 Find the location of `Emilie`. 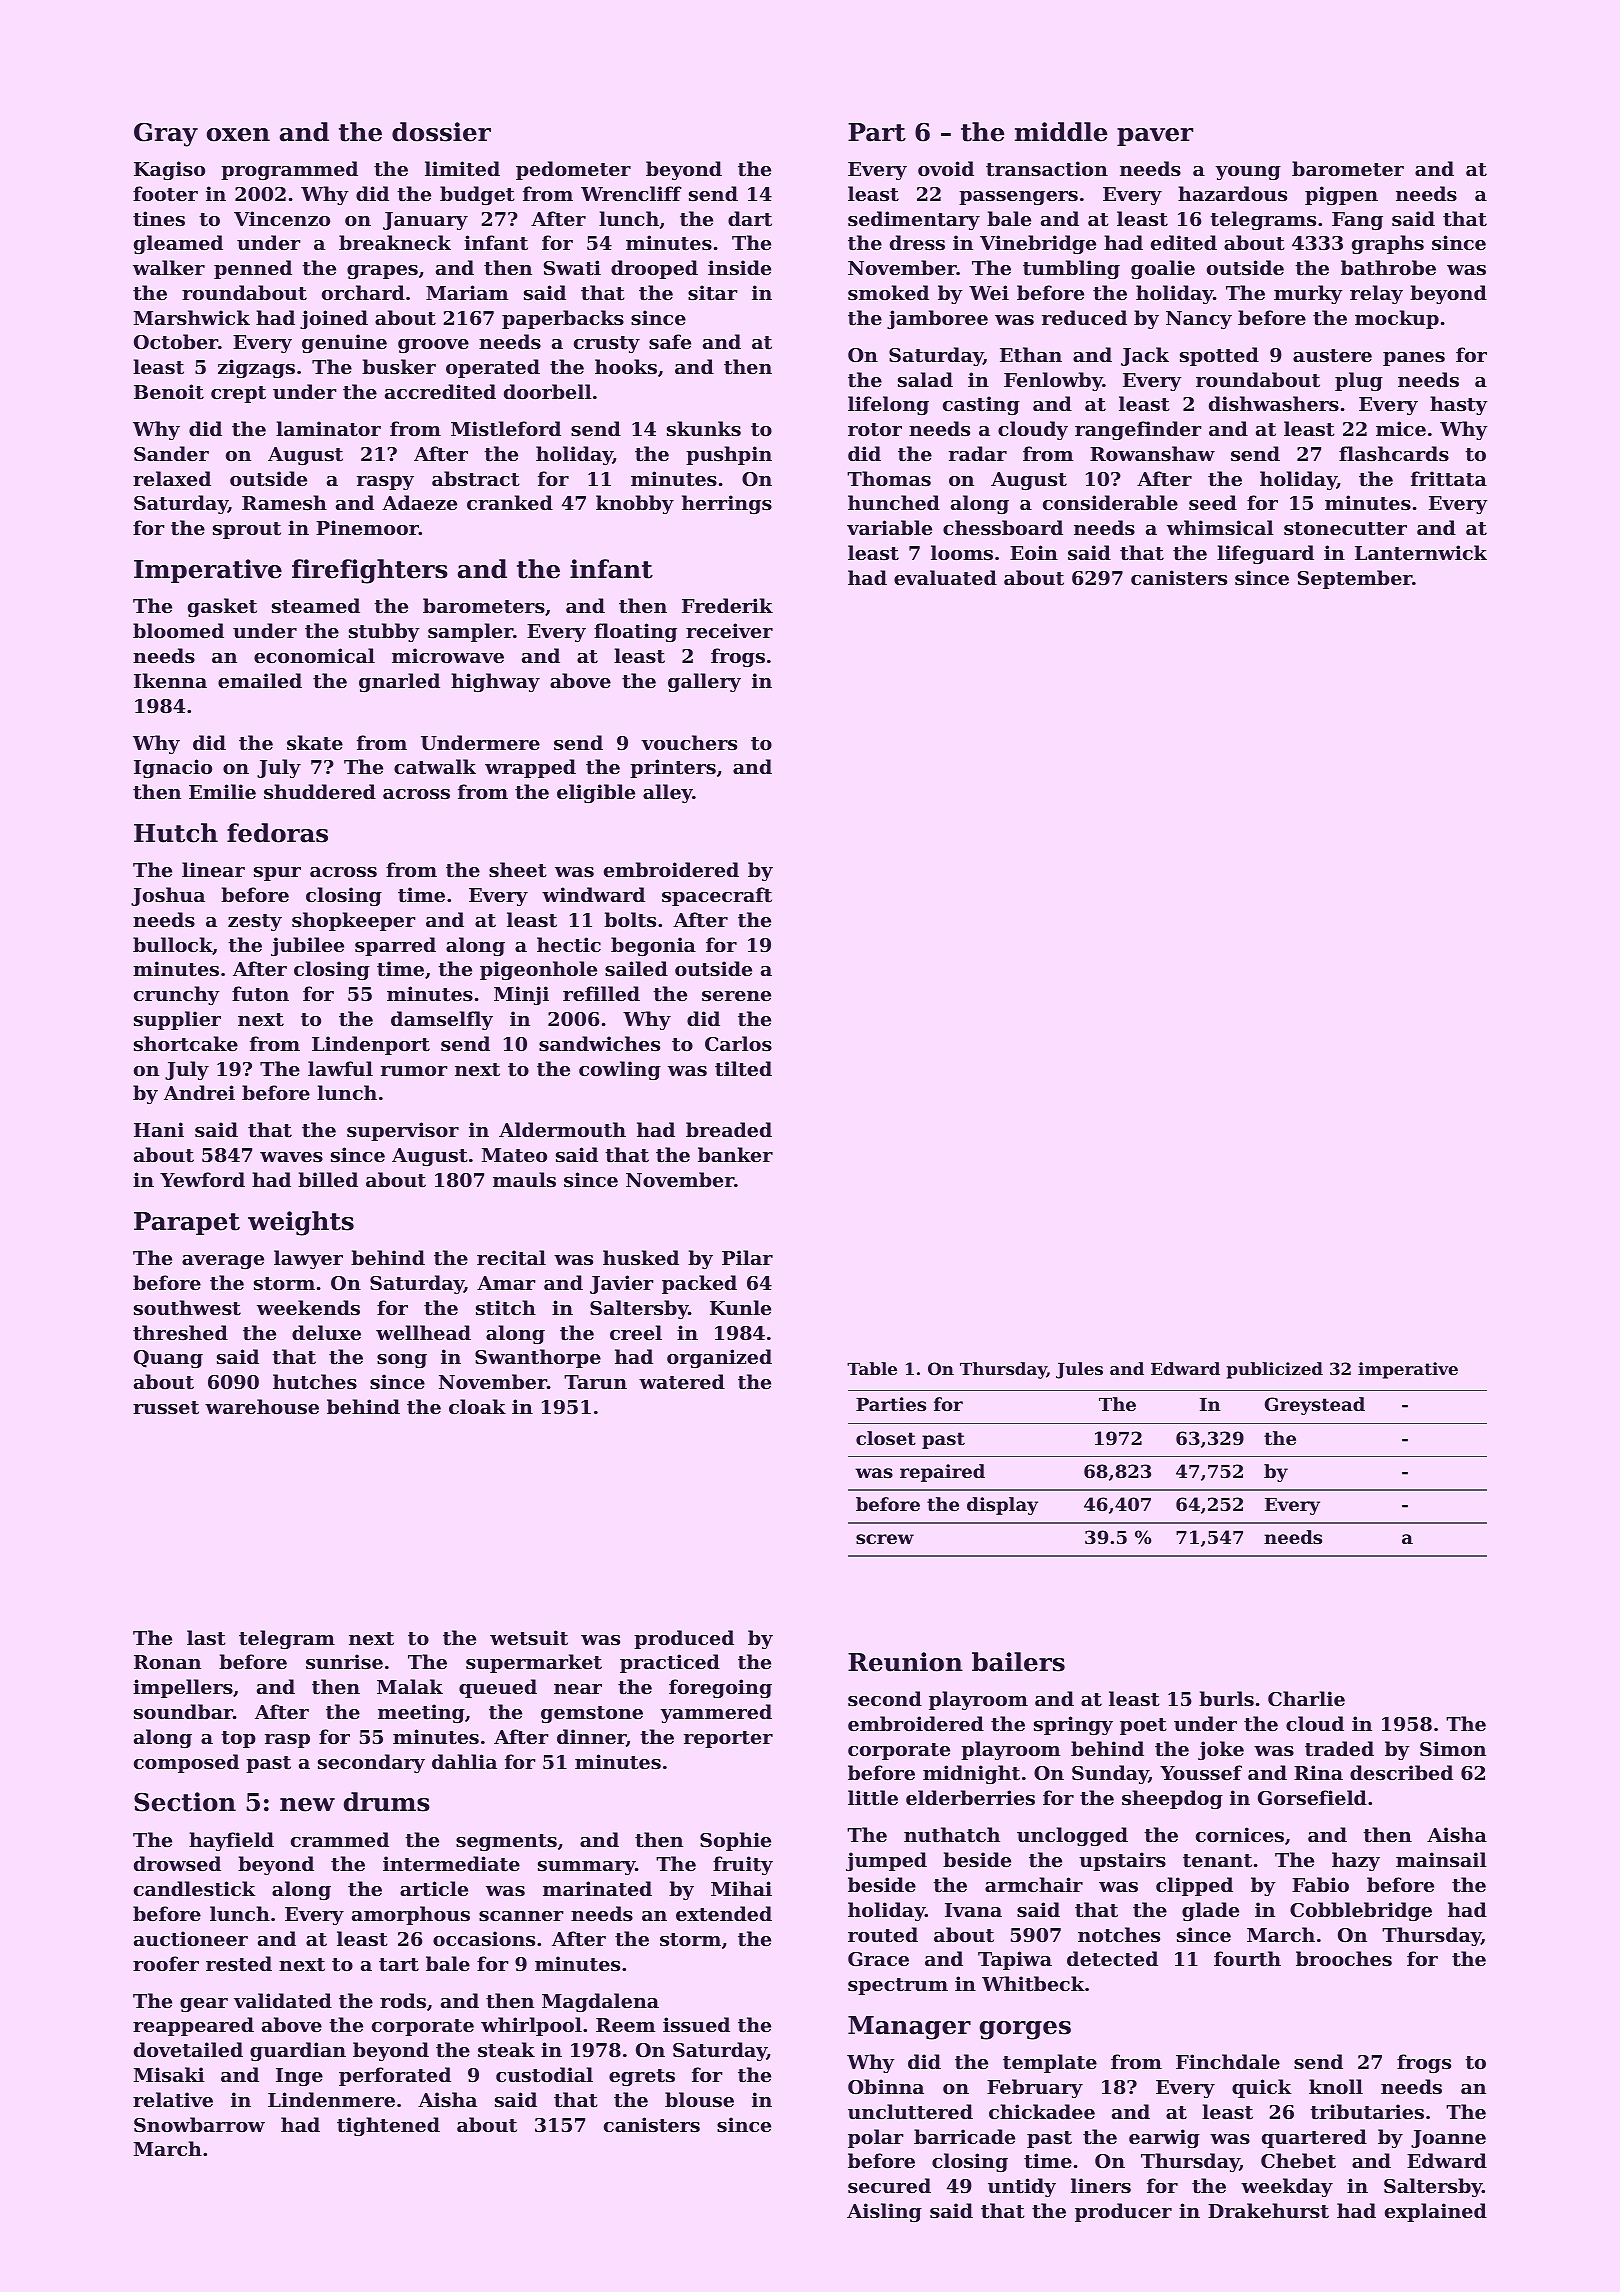

Emilie is located at coordinates (222, 791).
